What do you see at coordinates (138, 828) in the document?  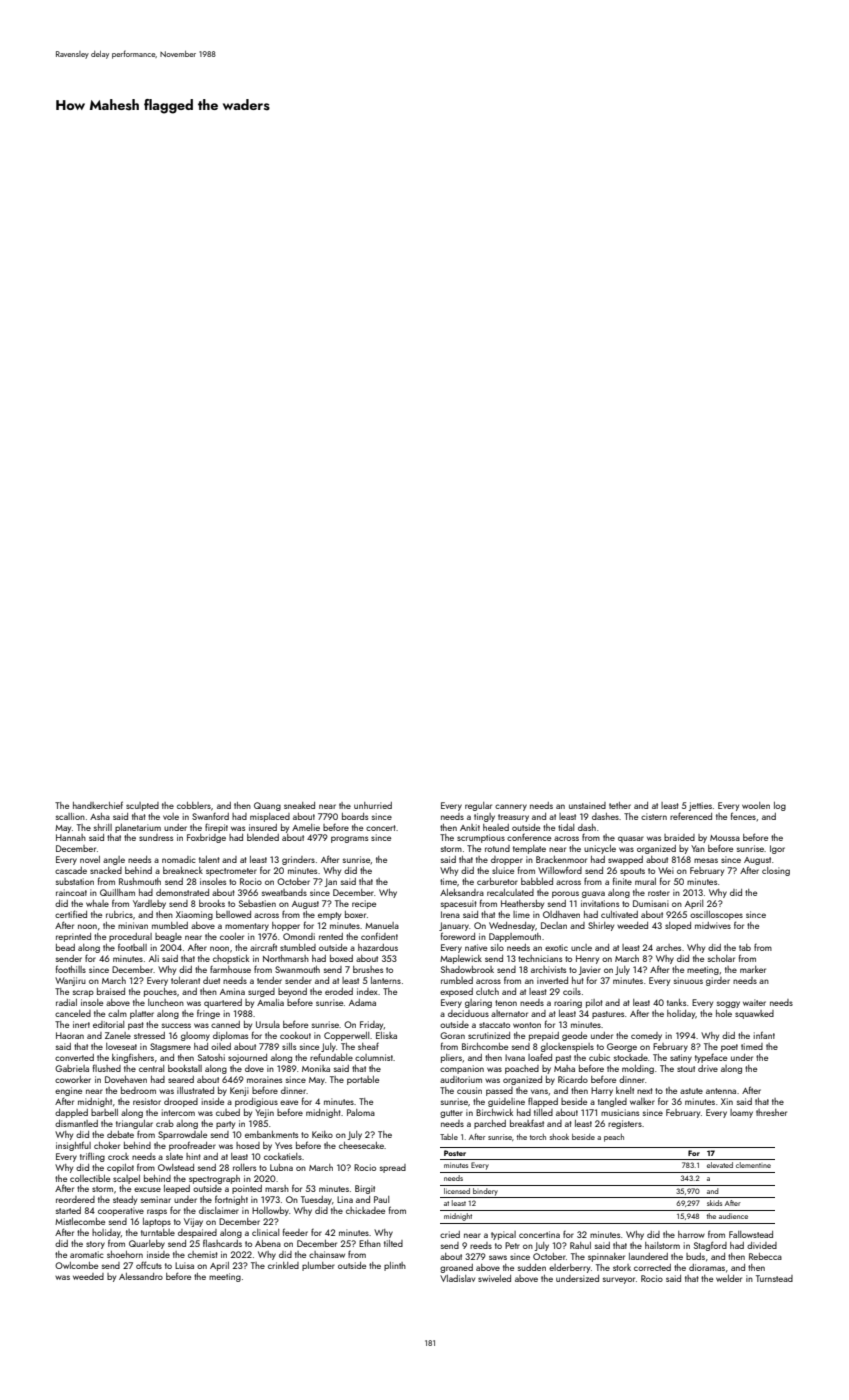 I see `planetarium` at bounding box center [138, 828].
